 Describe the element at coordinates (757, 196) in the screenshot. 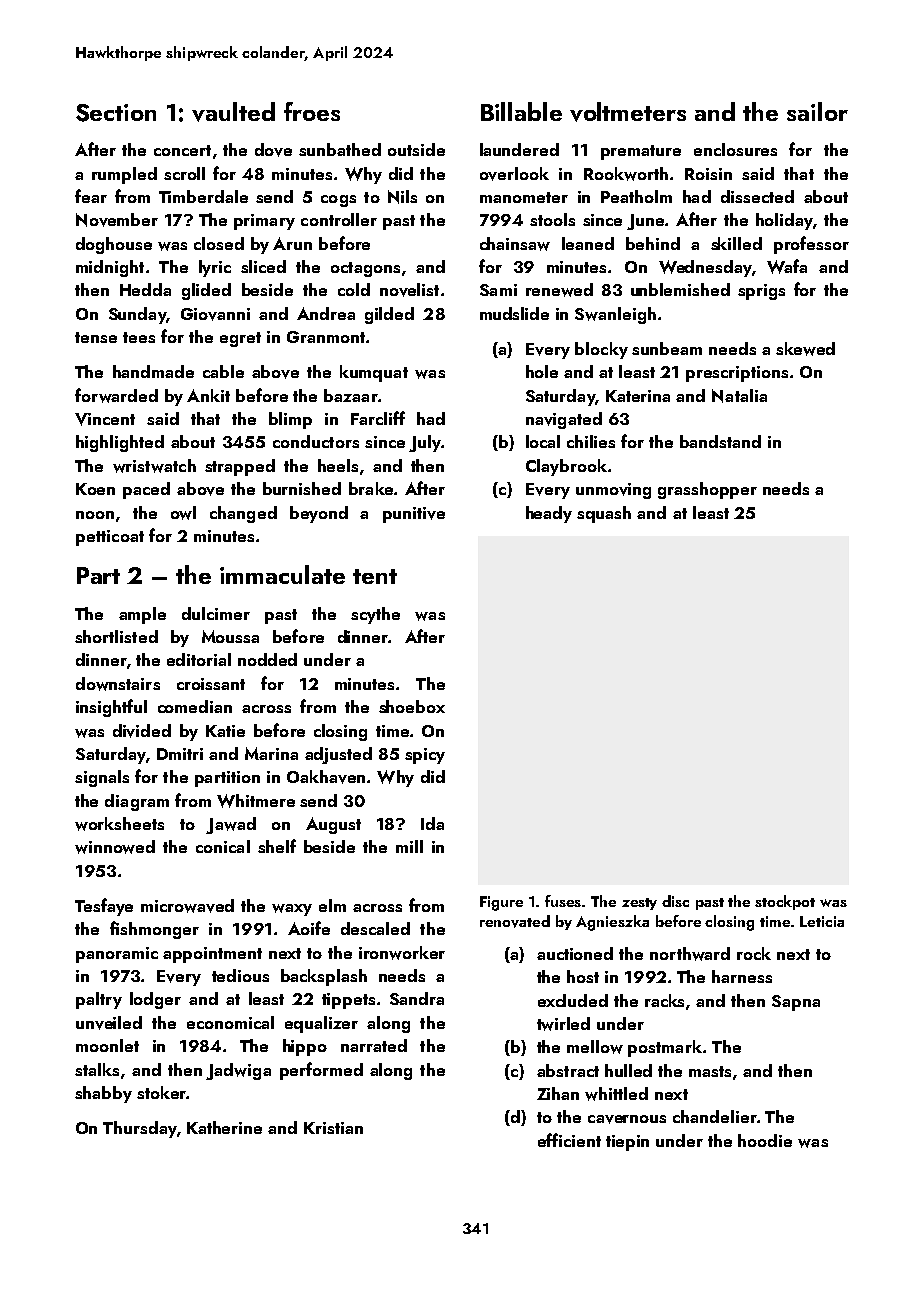

I see `dissected` at that location.
